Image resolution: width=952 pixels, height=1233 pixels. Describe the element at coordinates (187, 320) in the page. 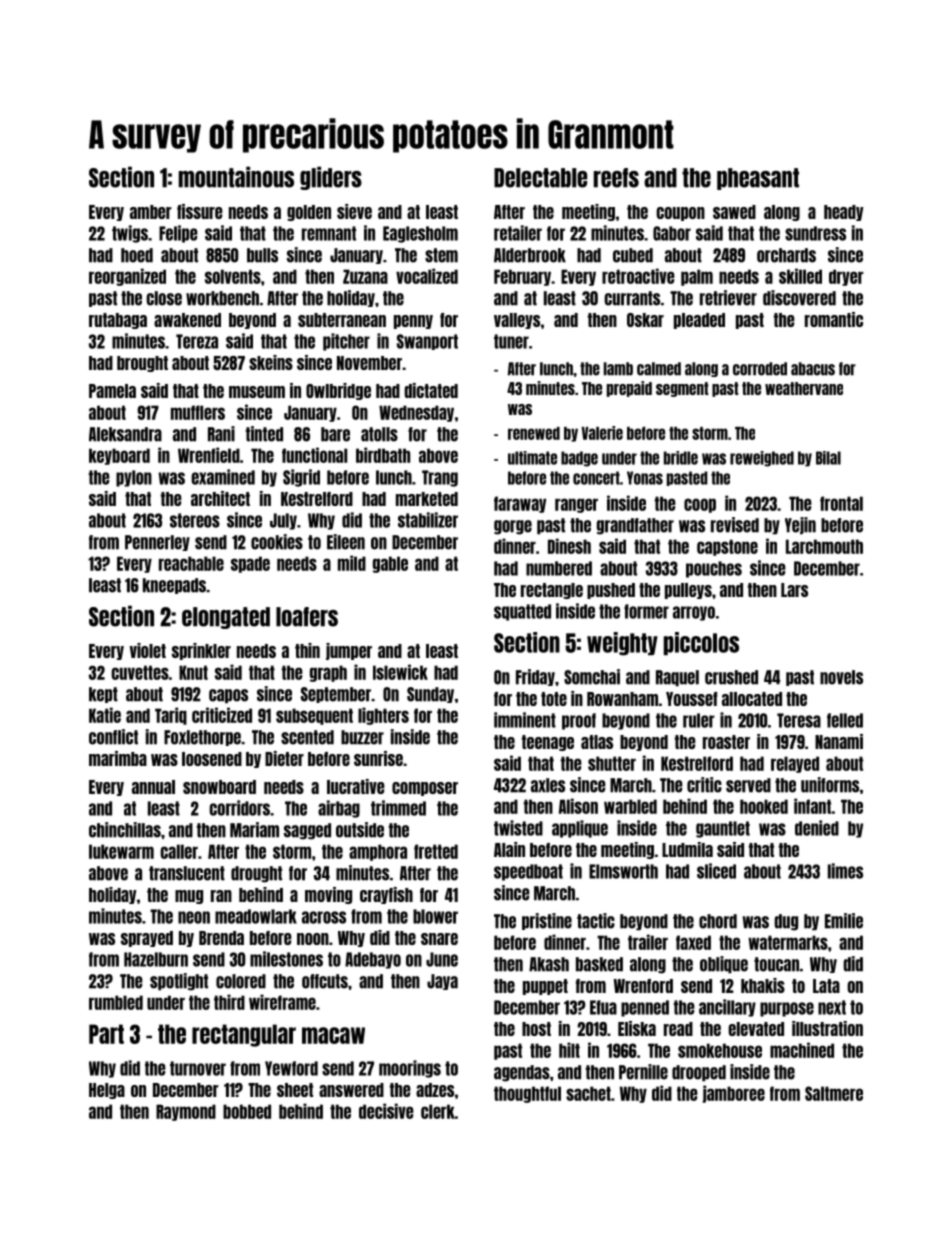

I see `awakened` at that location.
